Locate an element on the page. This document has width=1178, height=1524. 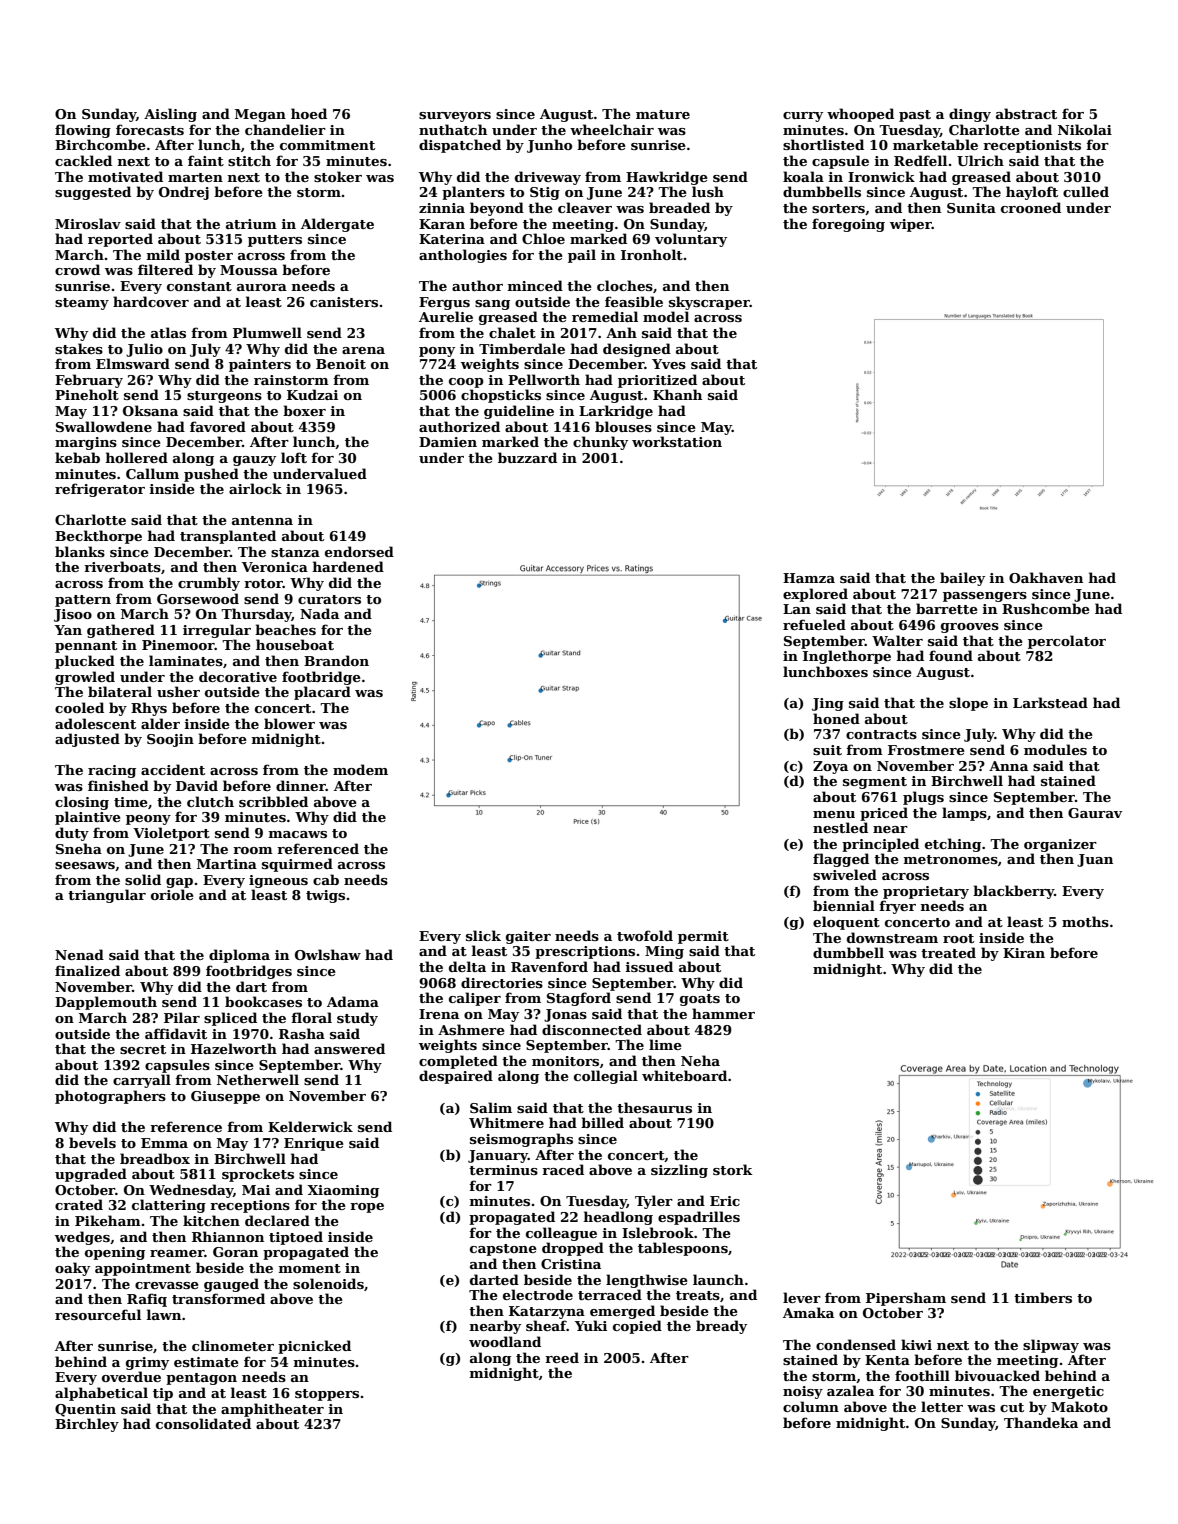
endorsed is located at coordinates (359, 551).
